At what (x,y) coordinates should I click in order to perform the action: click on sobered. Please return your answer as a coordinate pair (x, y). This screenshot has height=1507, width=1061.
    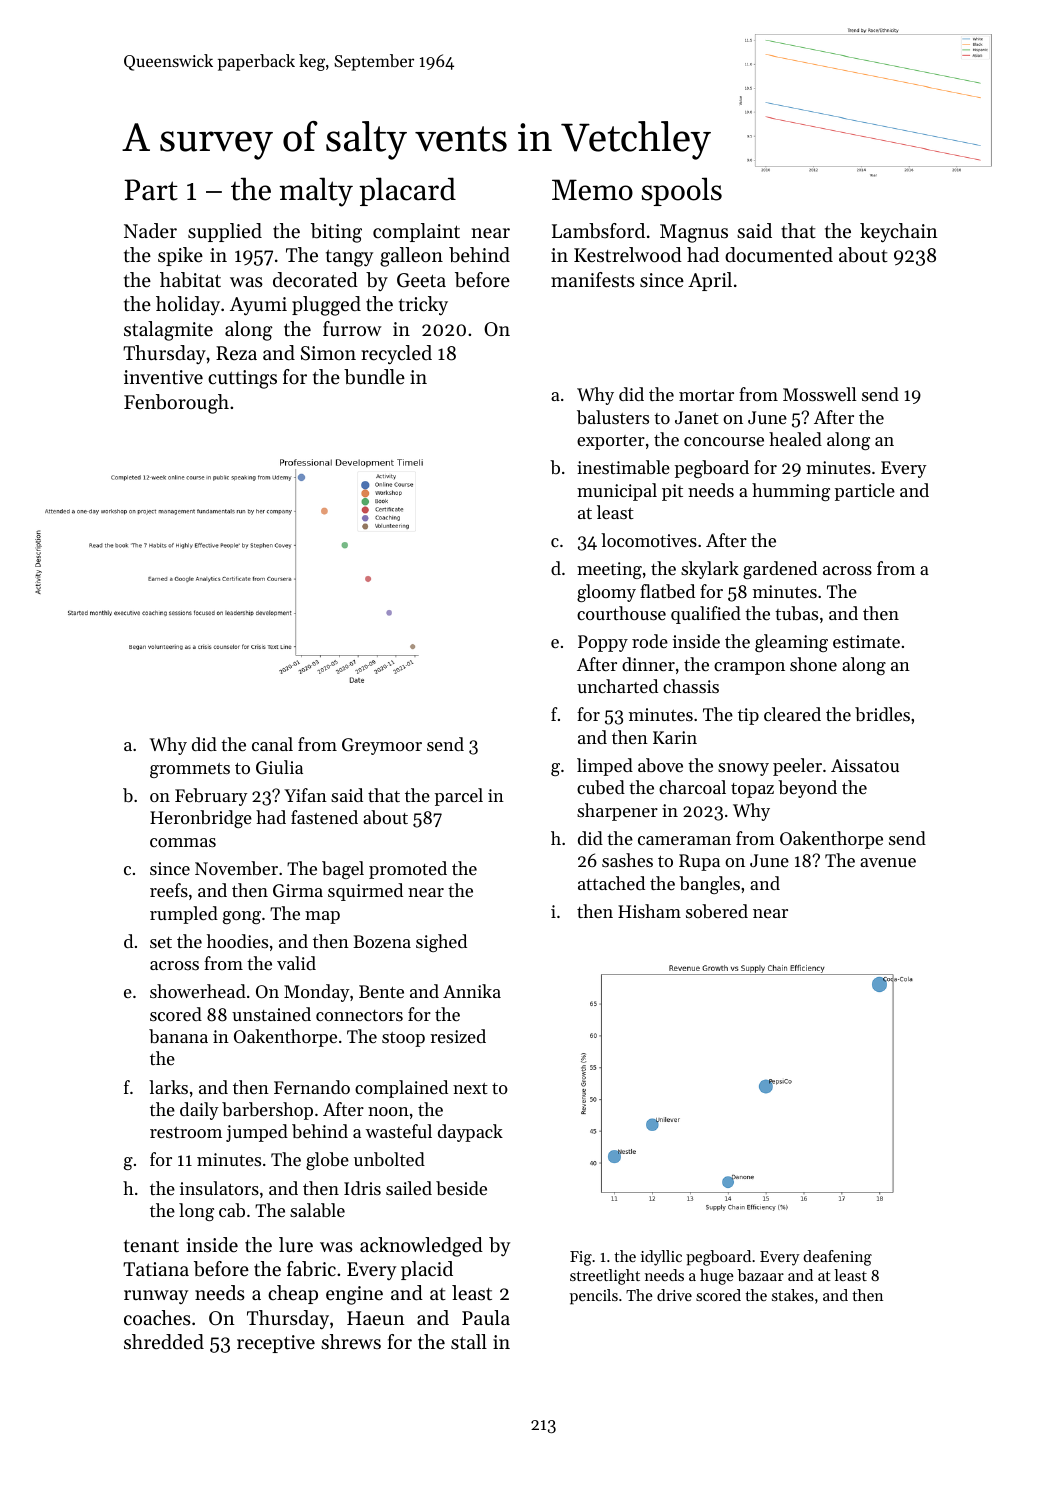
    Looking at the image, I should click on (717, 911).
